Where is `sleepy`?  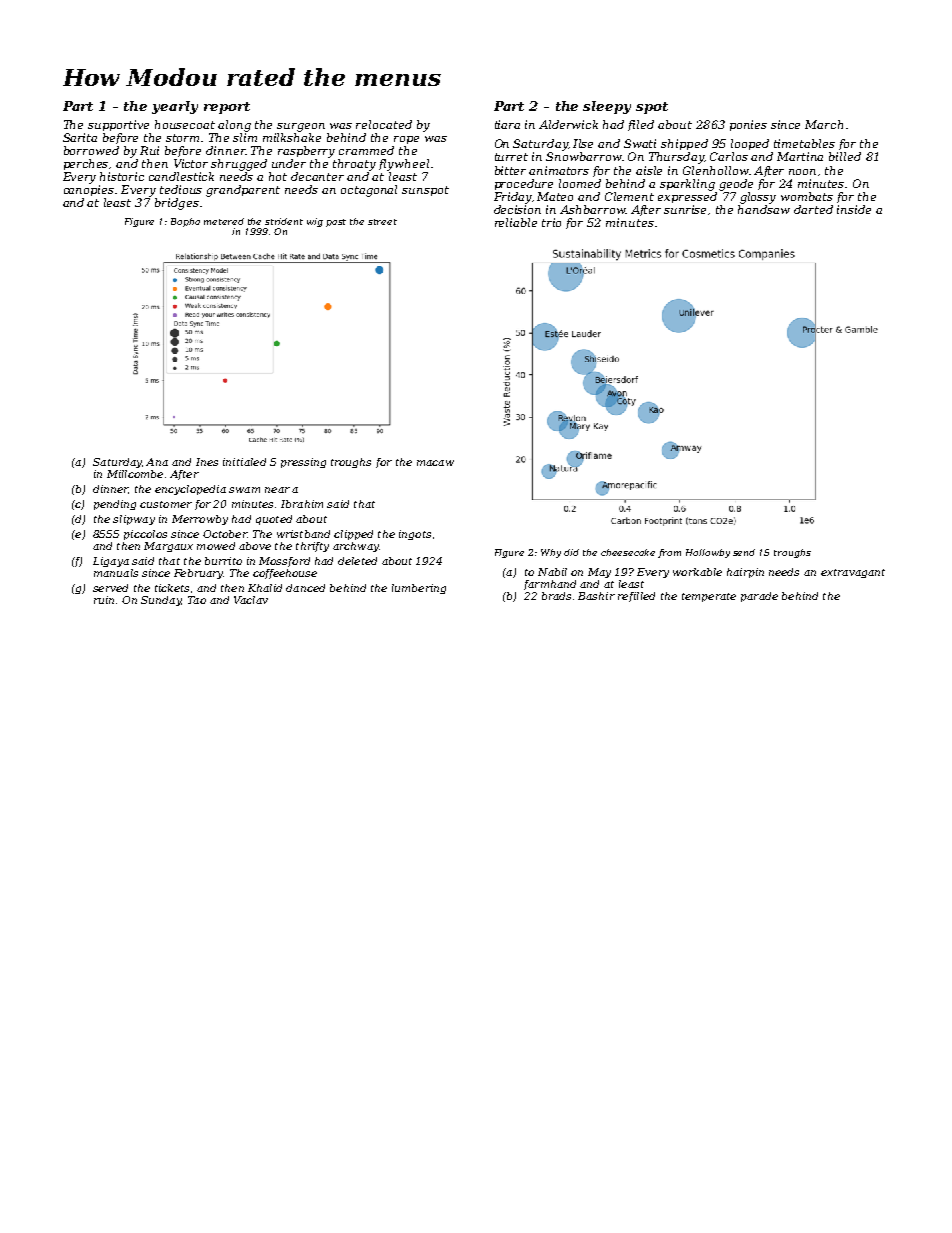 sleepy is located at coordinates (607, 107).
